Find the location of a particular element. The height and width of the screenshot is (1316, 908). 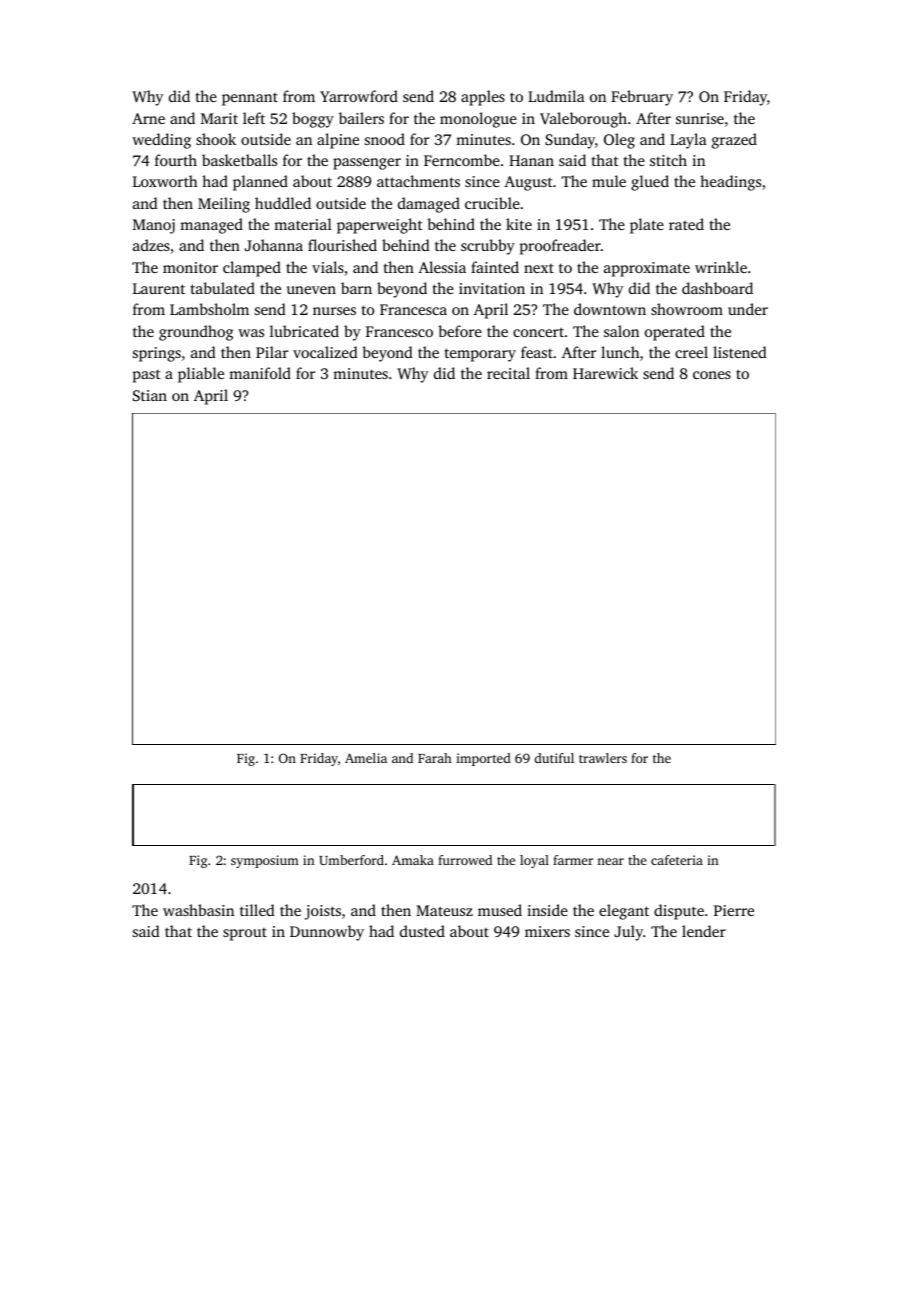

Dunnowby is located at coordinates (327, 933).
